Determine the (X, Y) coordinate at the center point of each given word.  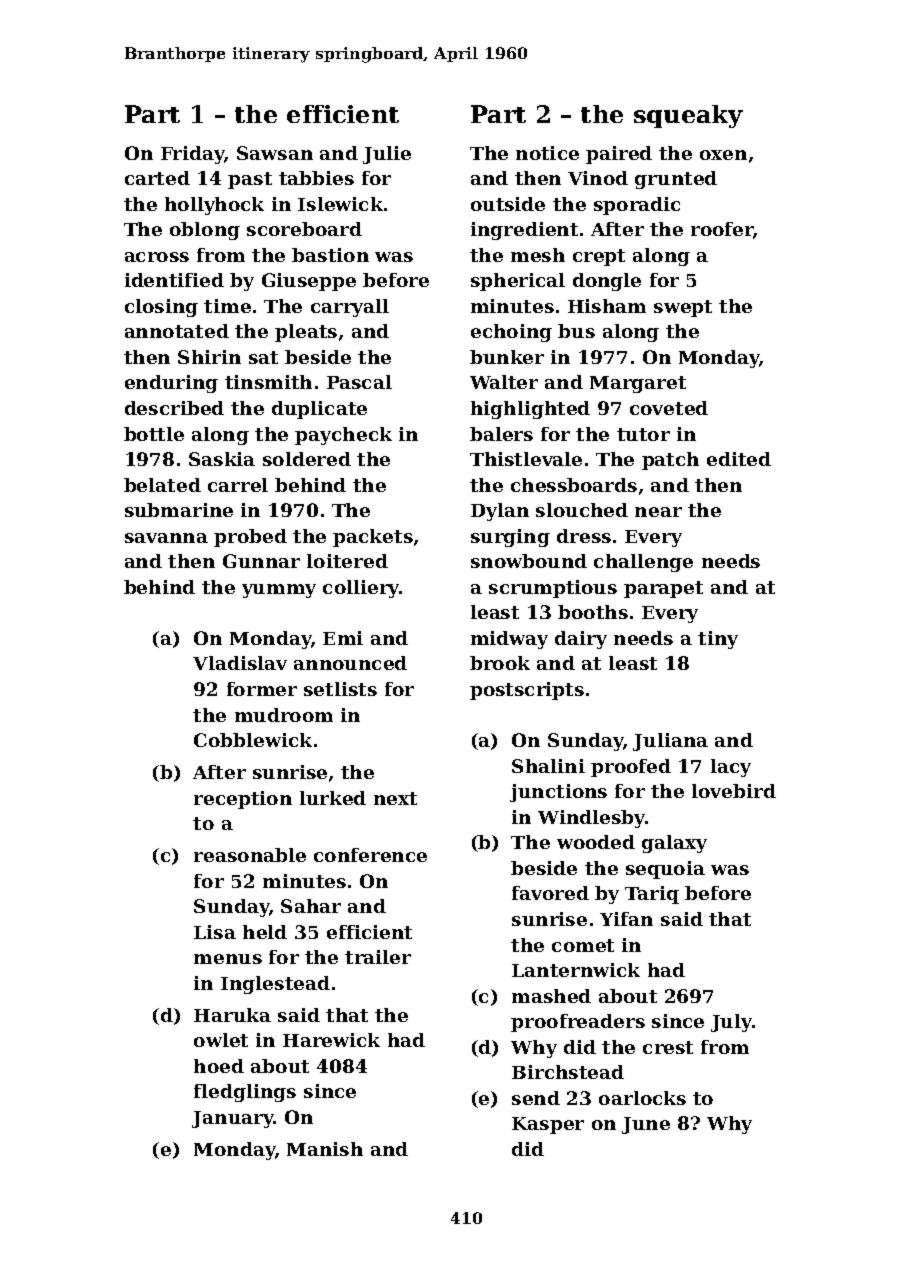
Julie (387, 155)
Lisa (215, 932)
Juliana (670, 742)
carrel (238, 485)
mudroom (284, 715)
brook (500, 663)
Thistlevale (526, 459)
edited (739, 459)
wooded (596, 842)
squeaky (688, 116)
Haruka (232, 1015)
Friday (193, 155)
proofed (631, 768)
